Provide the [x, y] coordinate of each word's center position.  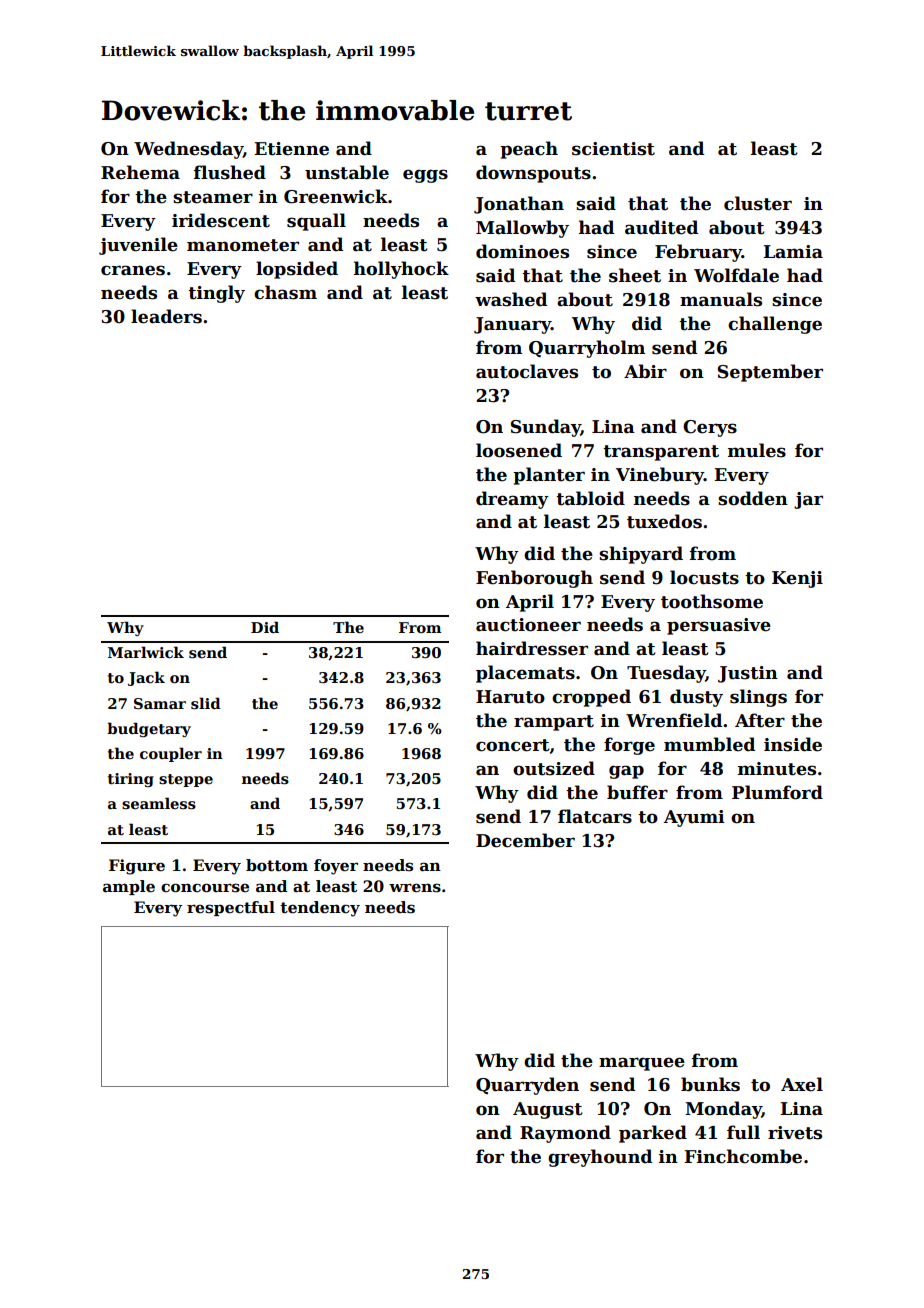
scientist [613, 149]
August [548, 1110]
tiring [131, 780]
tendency [320, 909]
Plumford [777, 792]
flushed [230, 172]
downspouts [533, 174]
